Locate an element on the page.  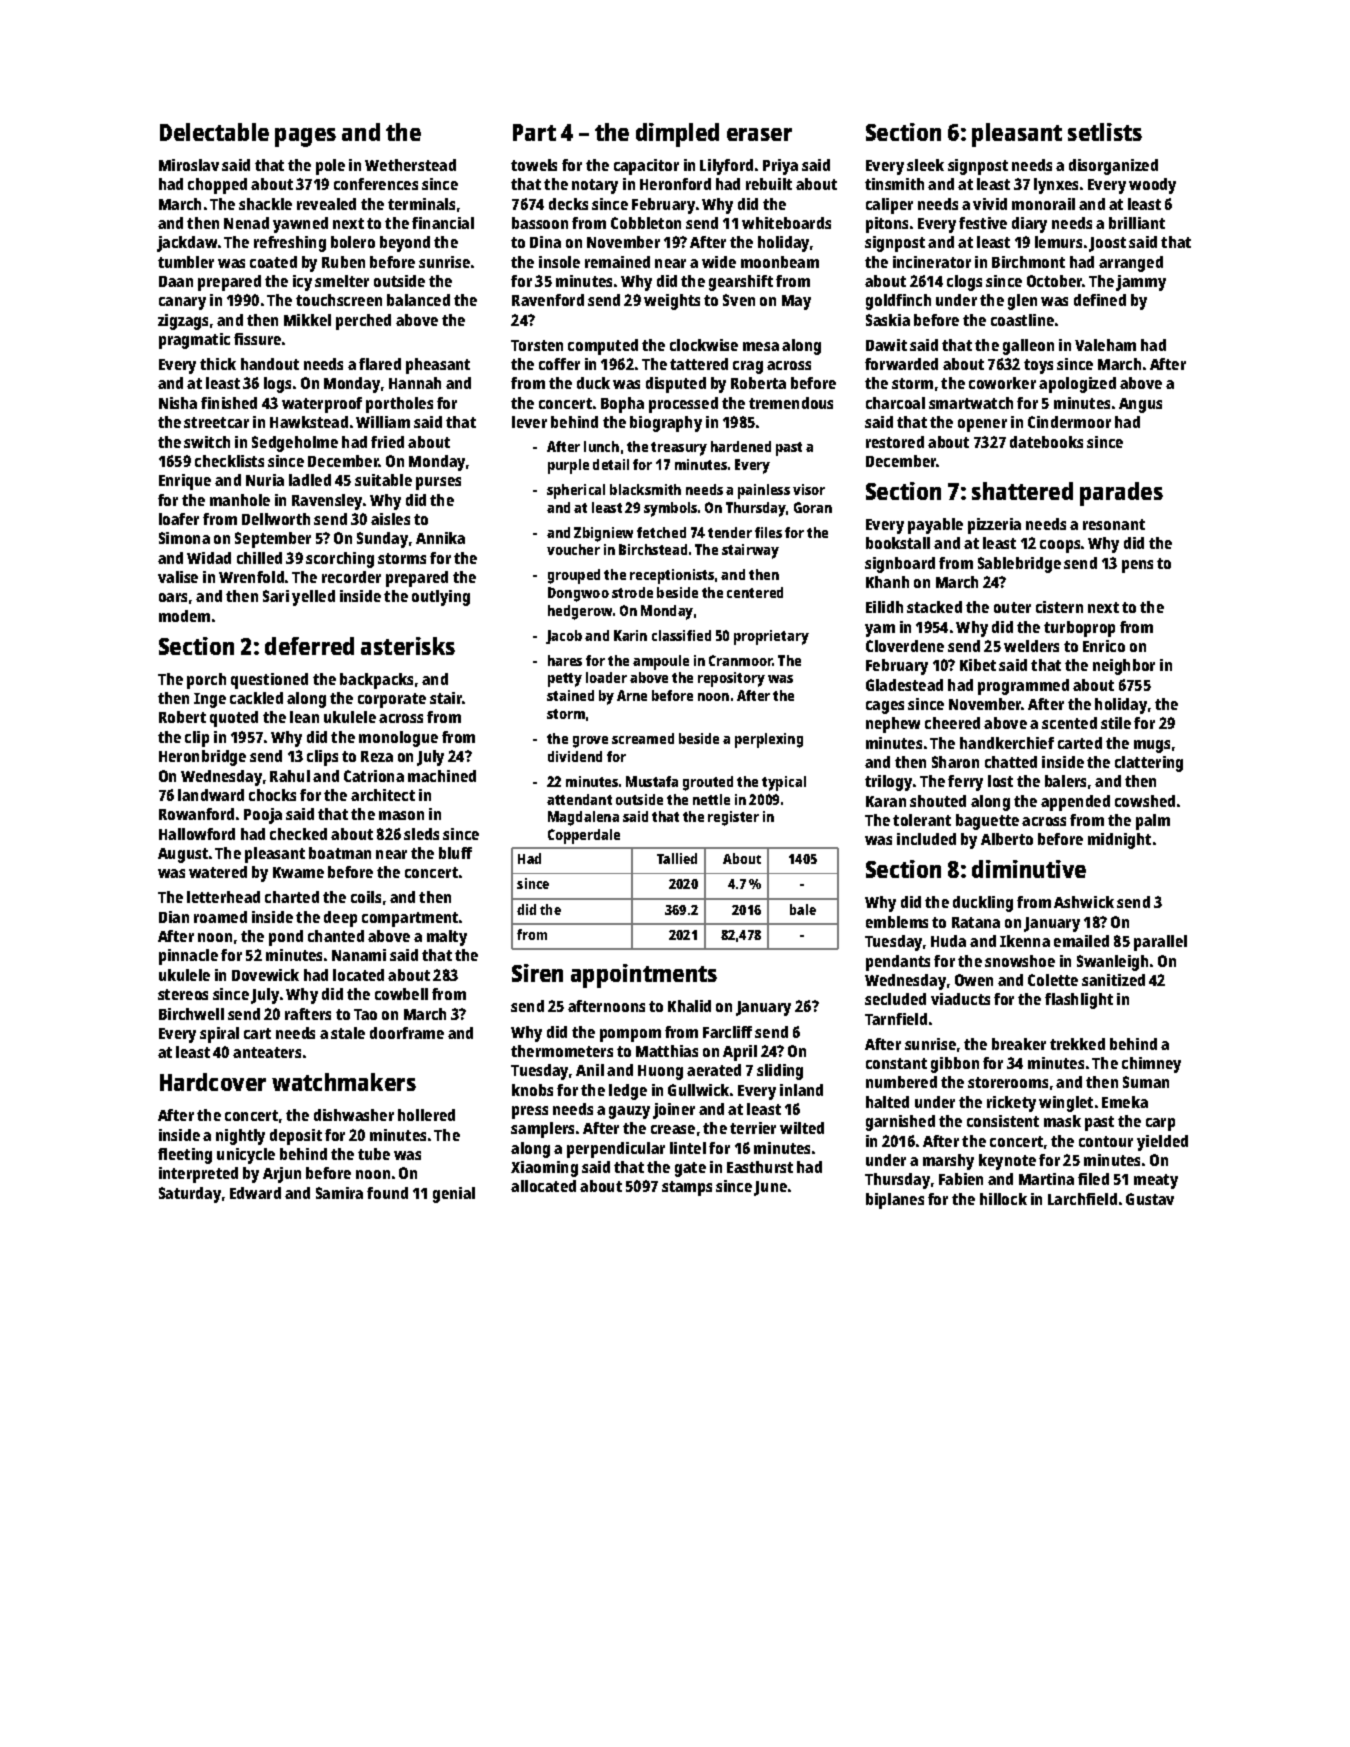
Mustafa is located at coordinates (652, 781).
